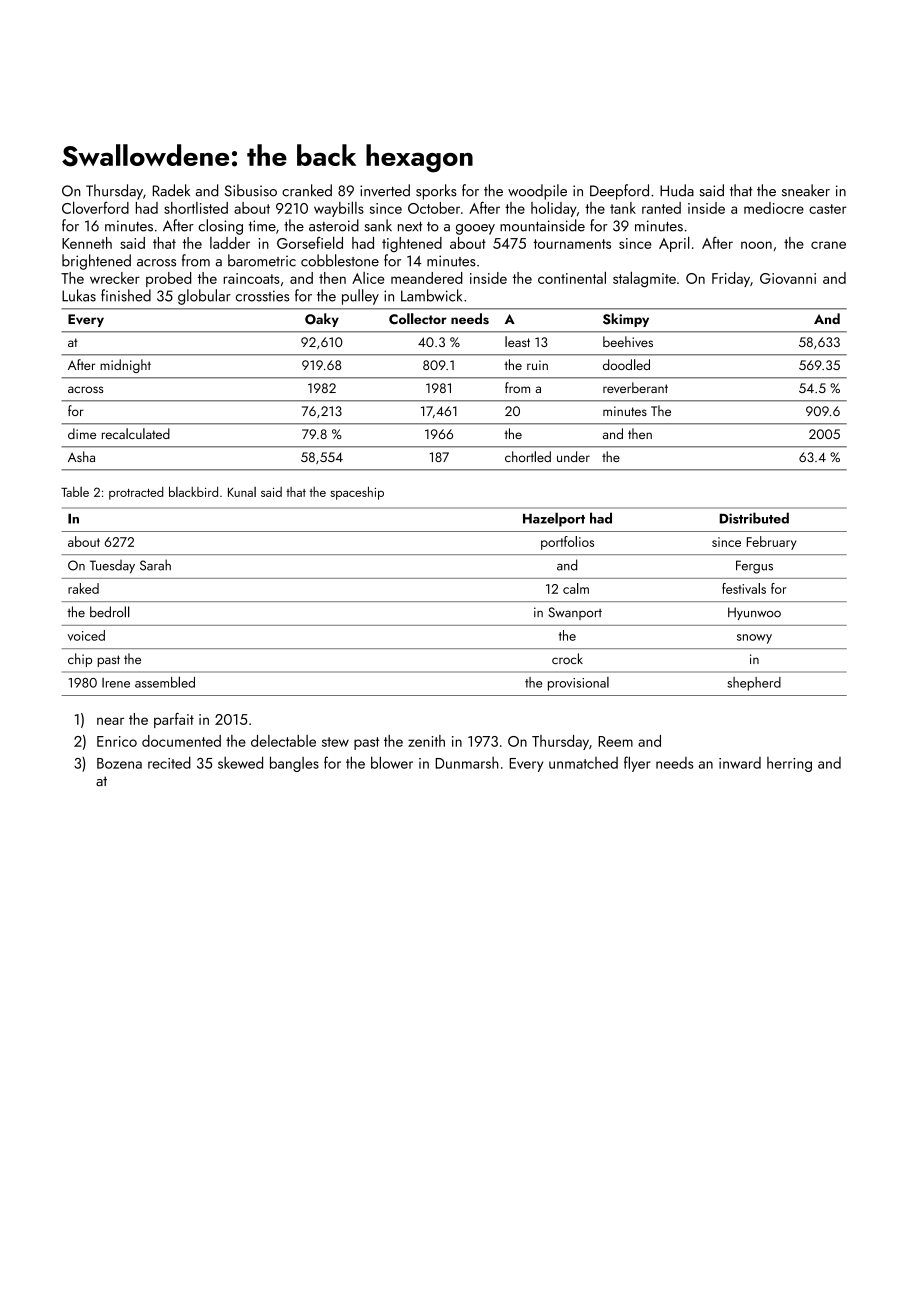 The width and height of the page is (908, 1316). I want to click on Radek, so click(171, 190).
